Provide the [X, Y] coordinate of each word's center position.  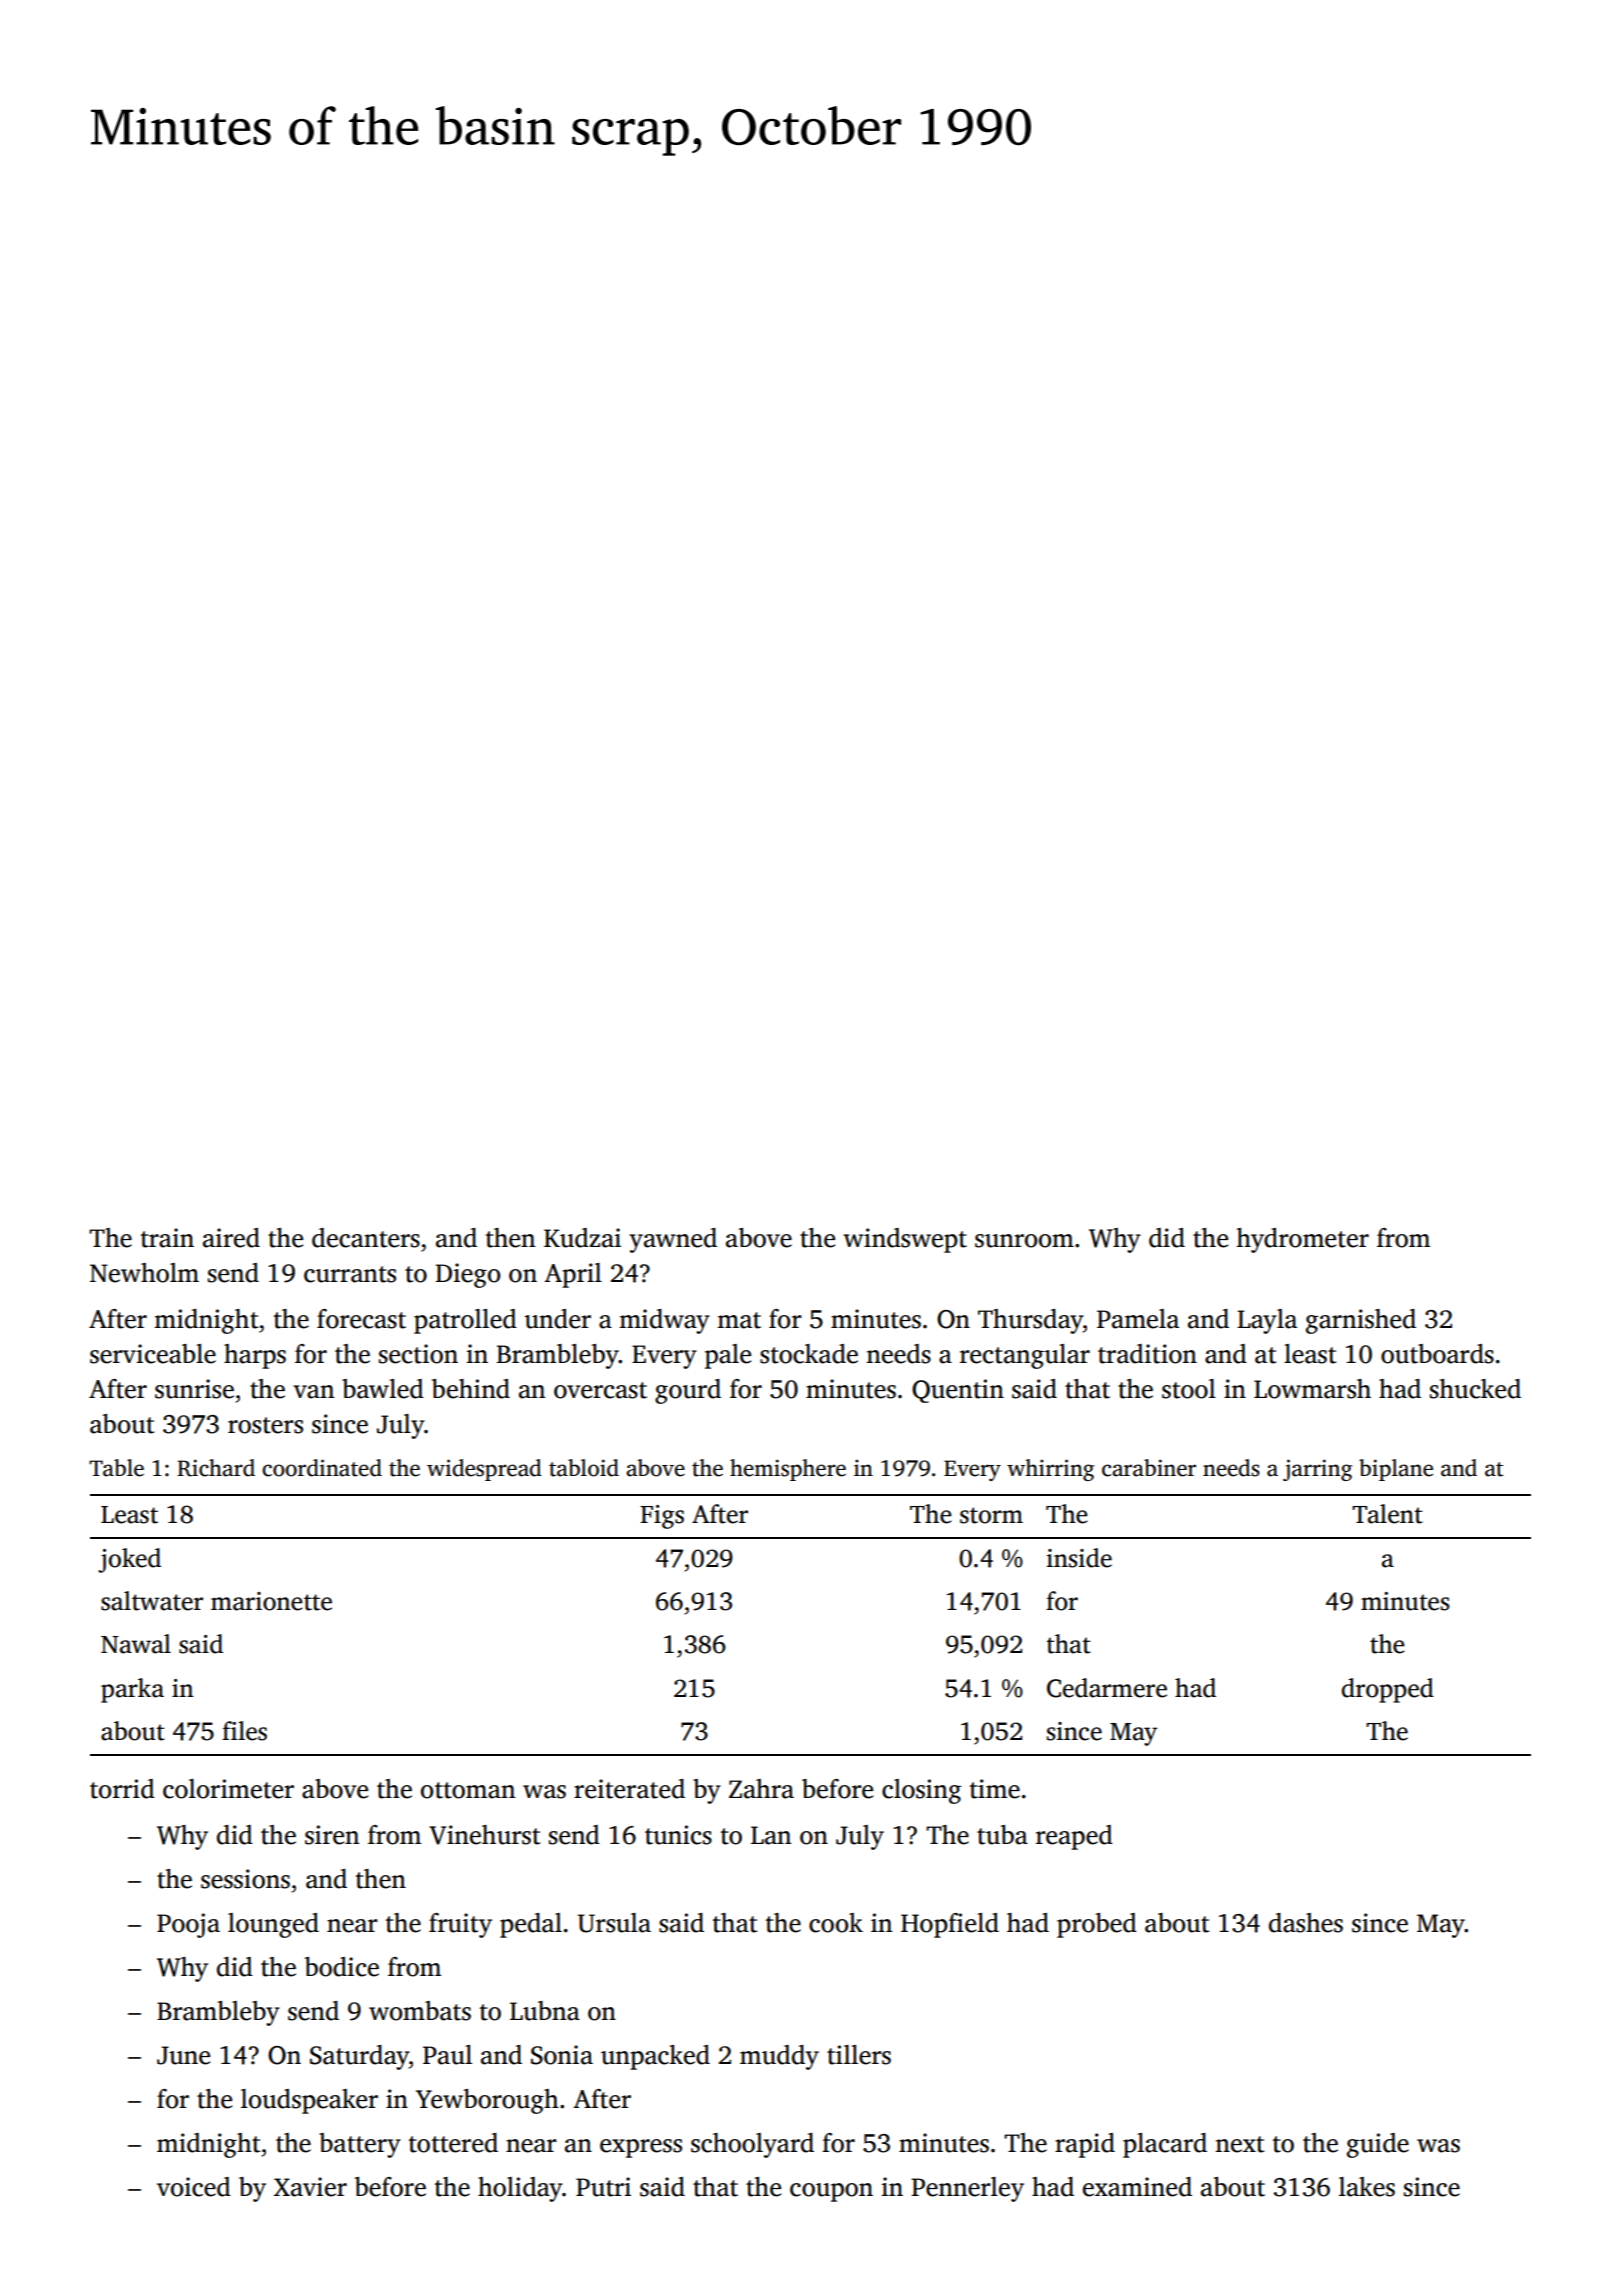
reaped [1074, 1837]
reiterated [629, 1789]
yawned [673, 1240]
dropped [1388, 1690]
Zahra [761, 1789]
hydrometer [1303, 1240]
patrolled [465, 1321]
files [244, 1731]
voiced [194, 2187]
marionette [271, 1601]
